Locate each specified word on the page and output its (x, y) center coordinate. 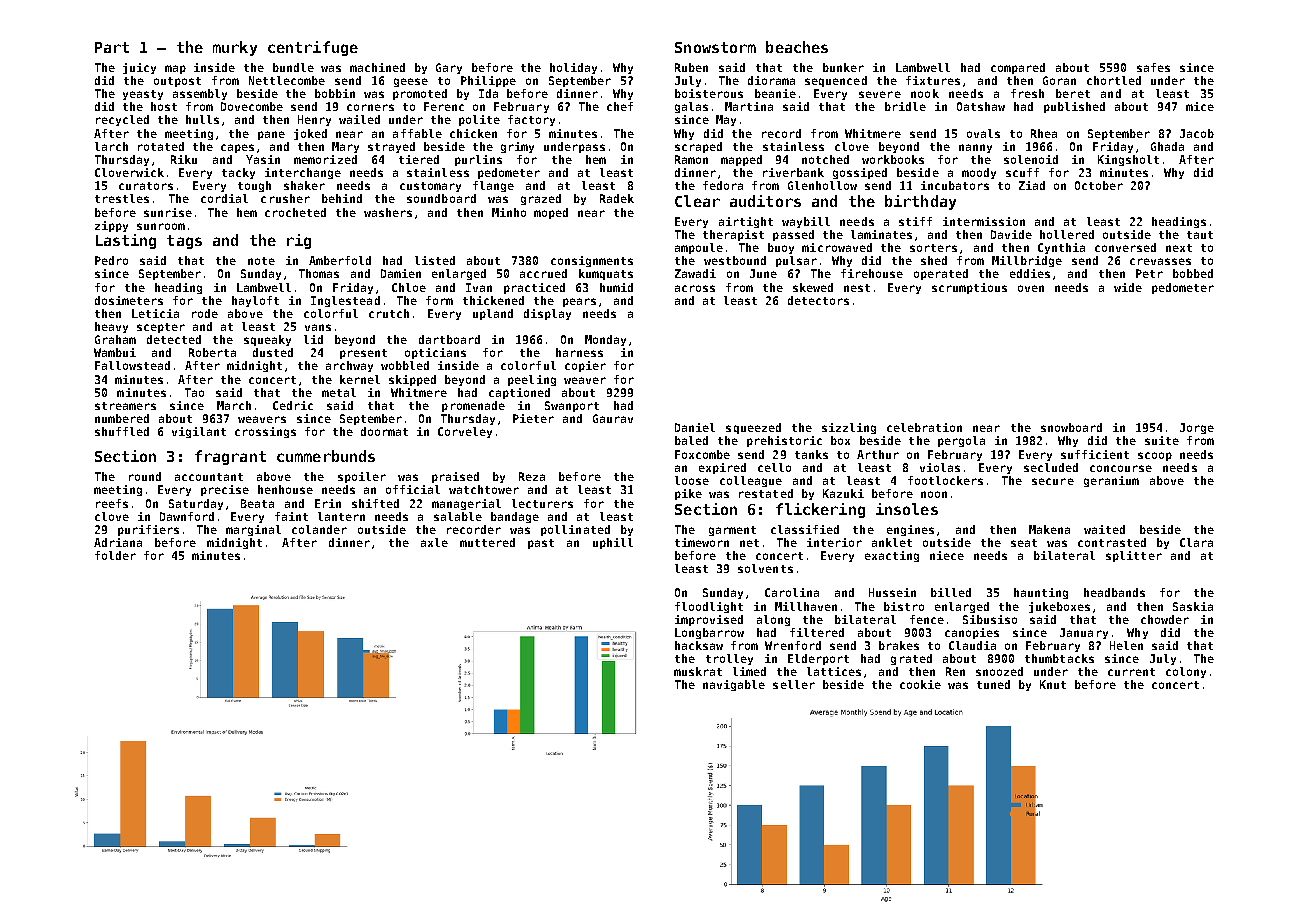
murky (235, 48)
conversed (1125, 247)
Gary (449, 68)
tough (254, 186)
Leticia (155, 313)
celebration (924, 427)
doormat (384, 431)
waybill (806, 222)
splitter (1134, 556)
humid (616, 287)
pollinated (575, 530)
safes (1153, 67)
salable (458, 516)
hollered (1067, 234)
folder (115, 555)
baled (691, 440)
